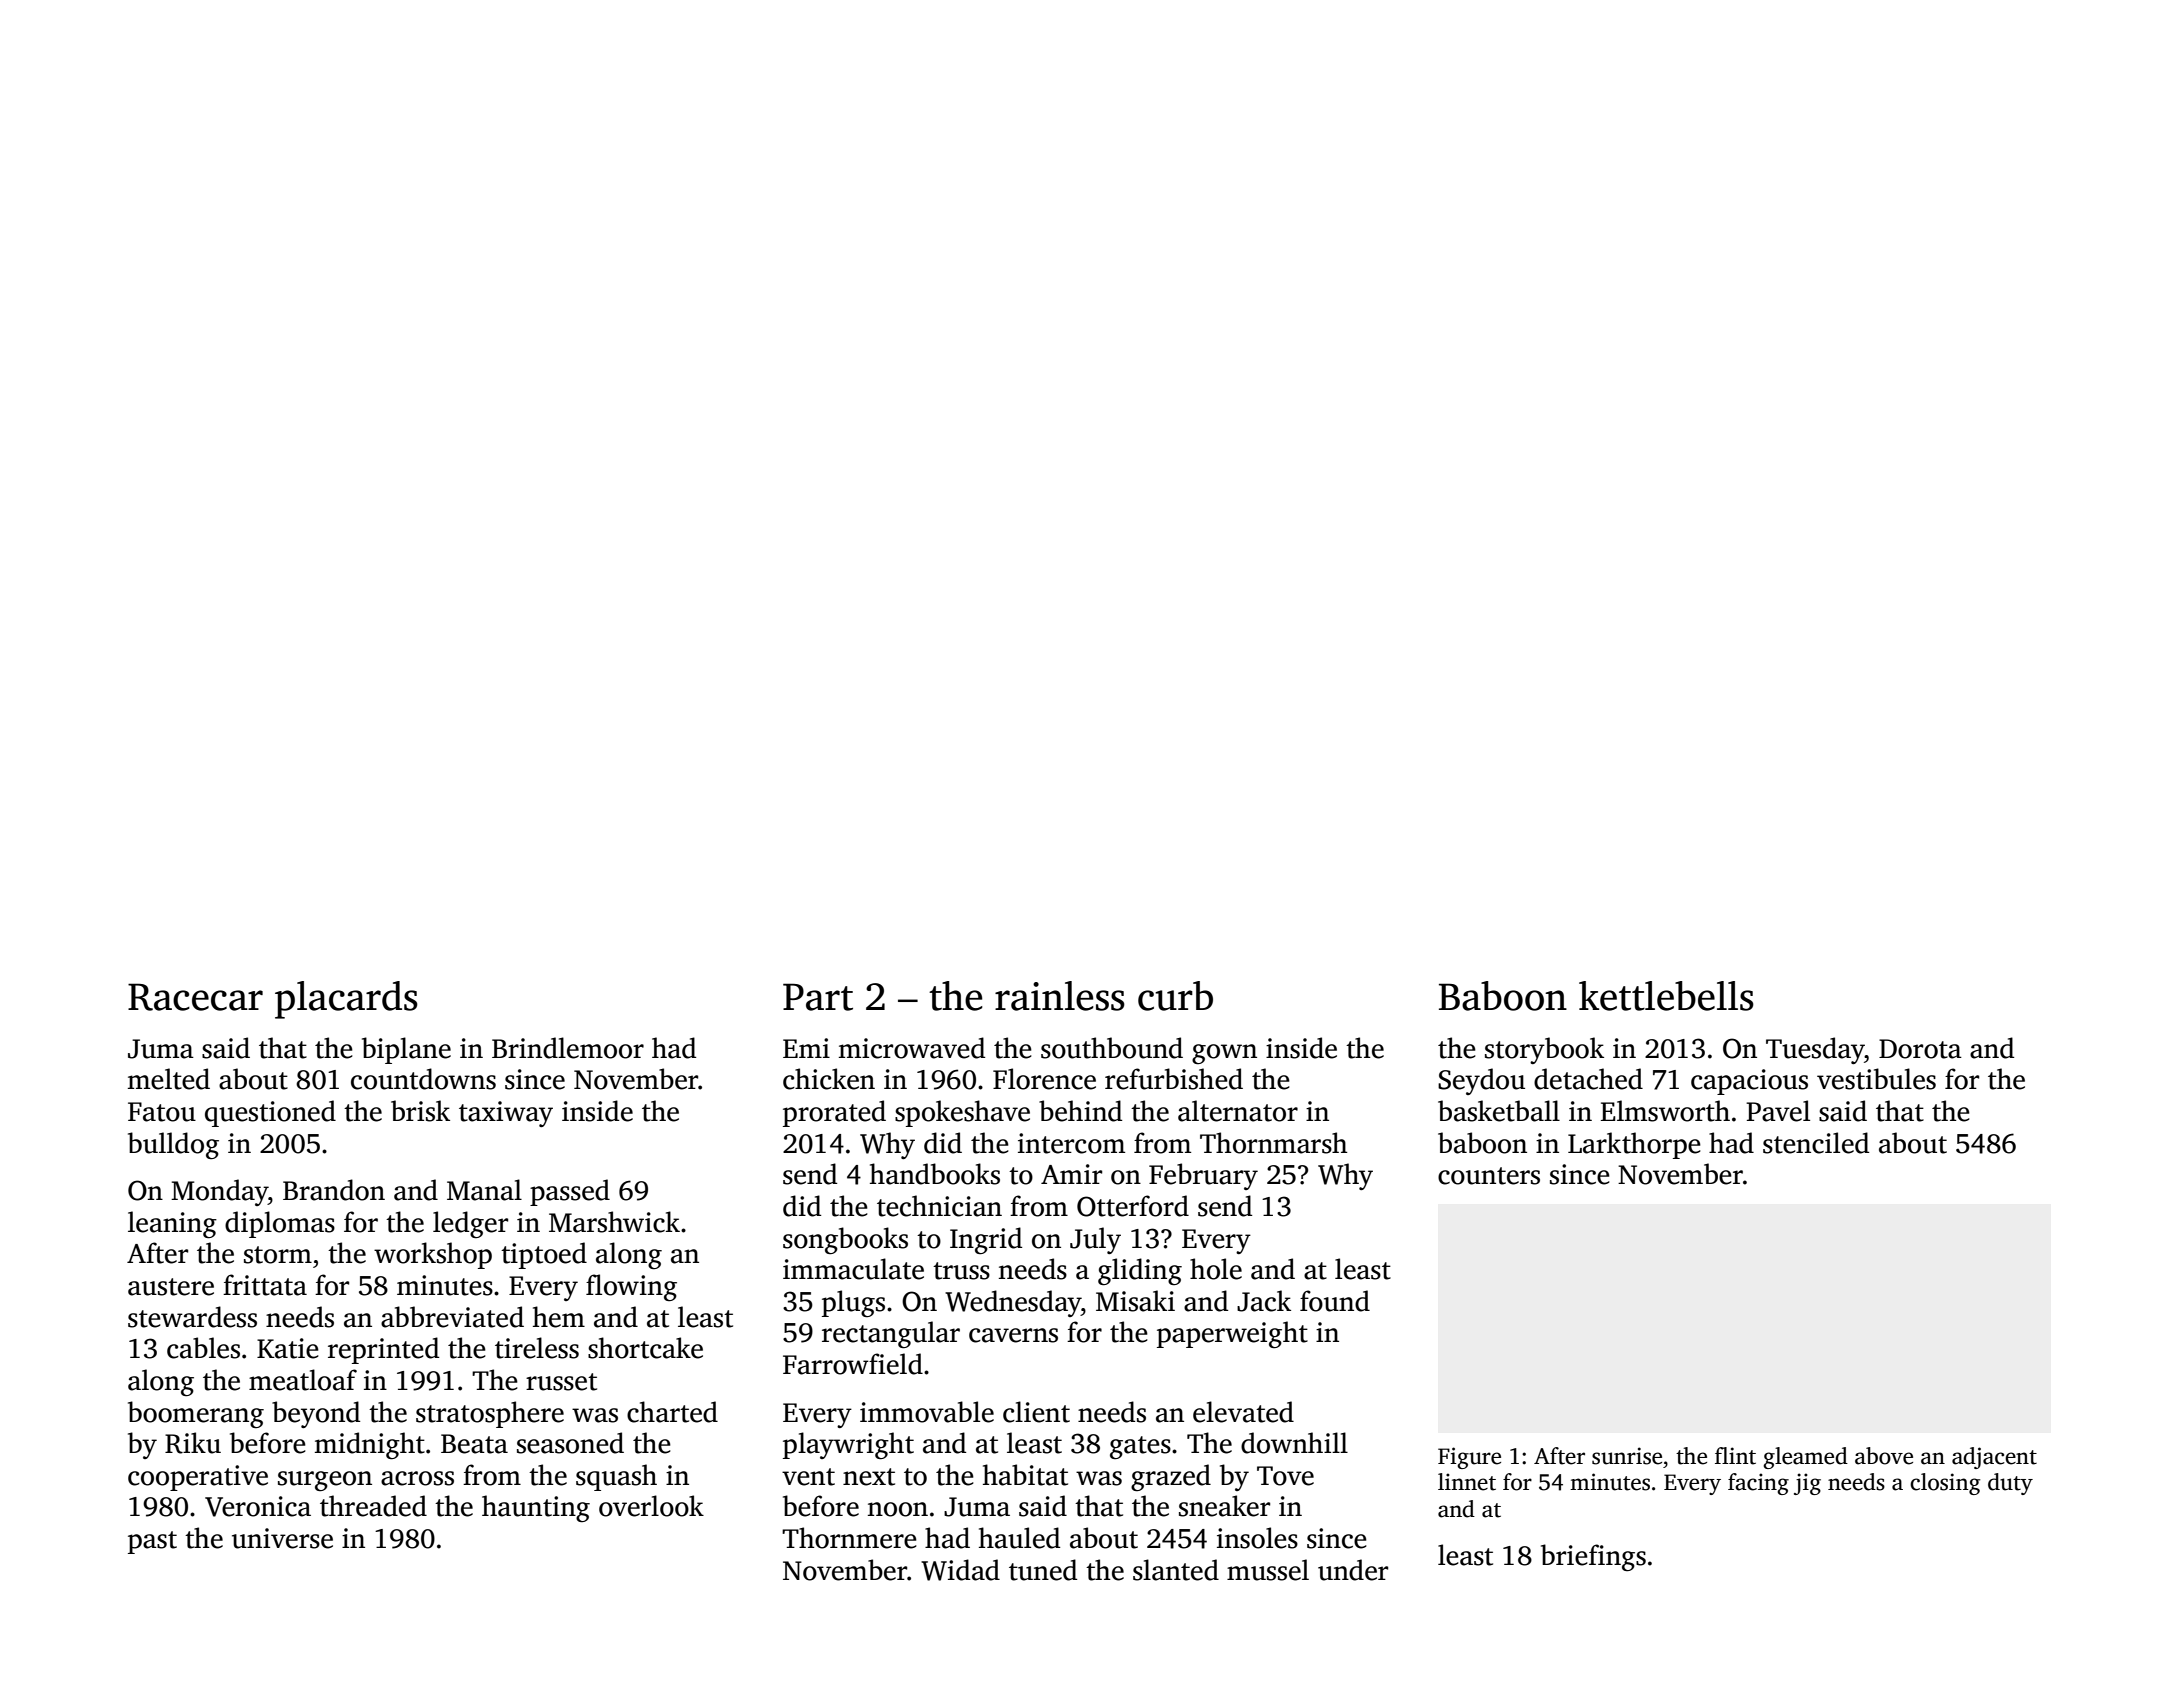 The image size is (2178, 1683). What do you see at coordinates (195, 997) in the image?
I see `Racecar` at bounding box center [195, 997].
